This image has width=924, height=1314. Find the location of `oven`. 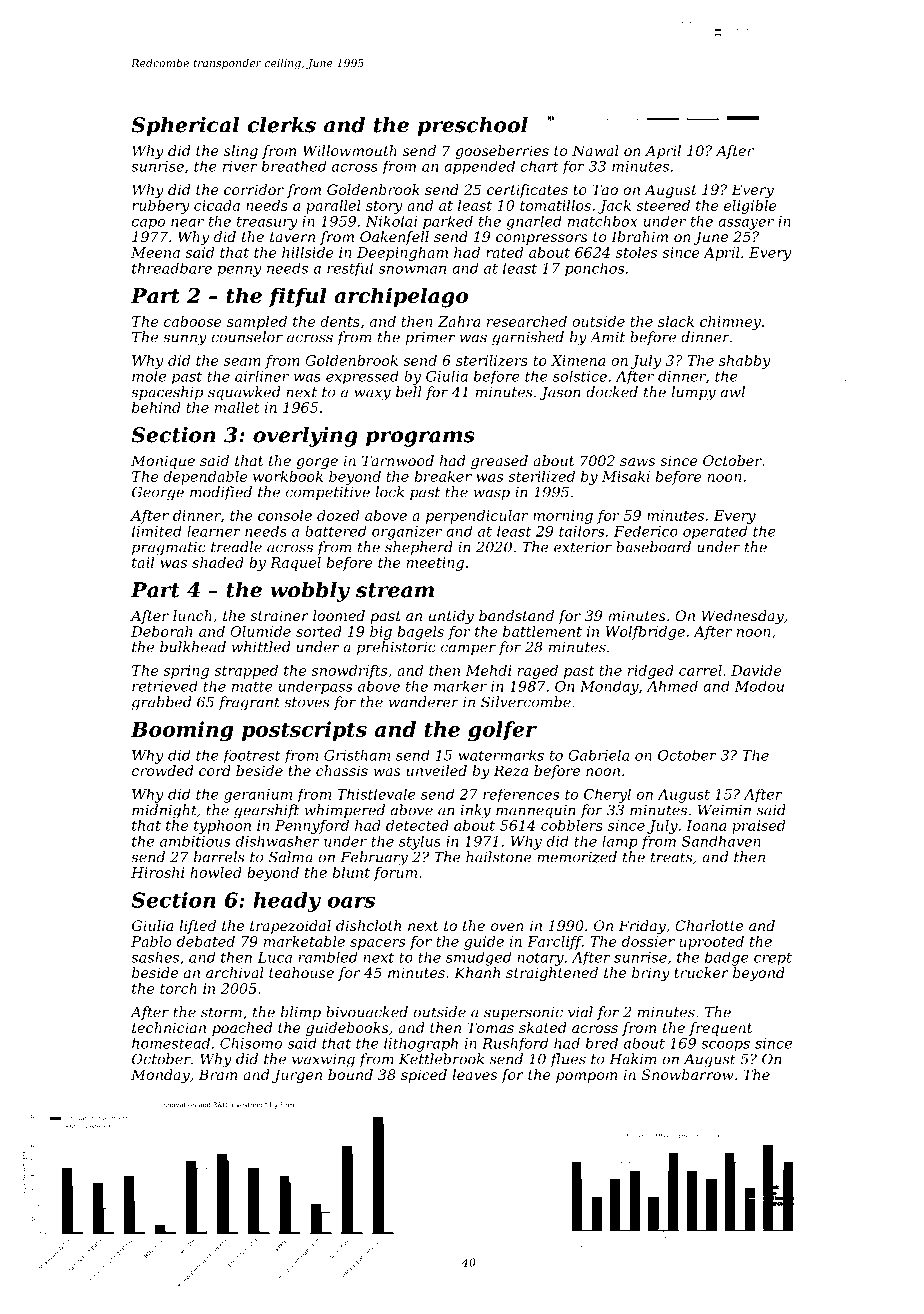

oven is located at coordinates (507, 927).
